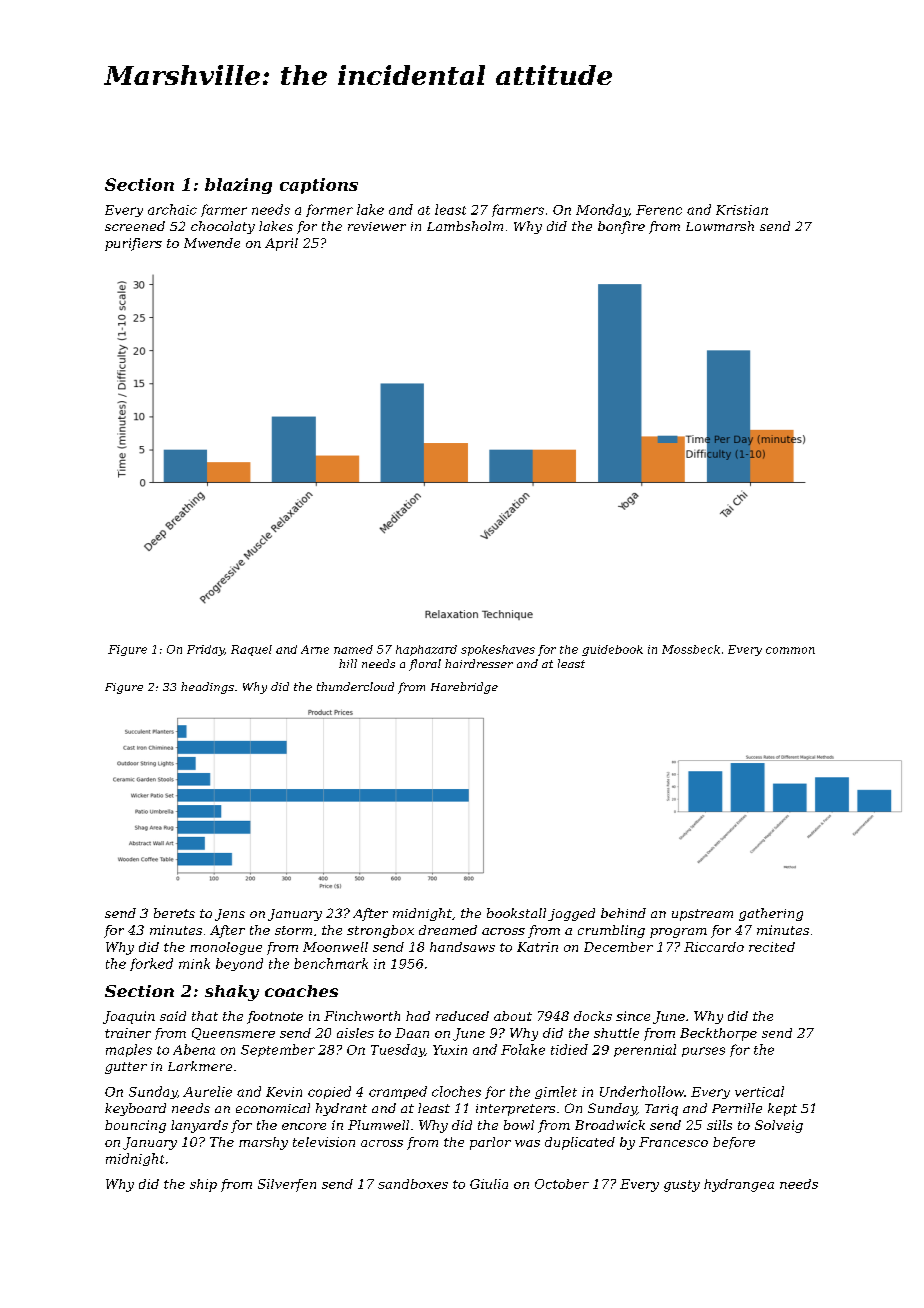 The height and width of the document is (1308, 924). I want to click on Kristian, so click(742, 210).
